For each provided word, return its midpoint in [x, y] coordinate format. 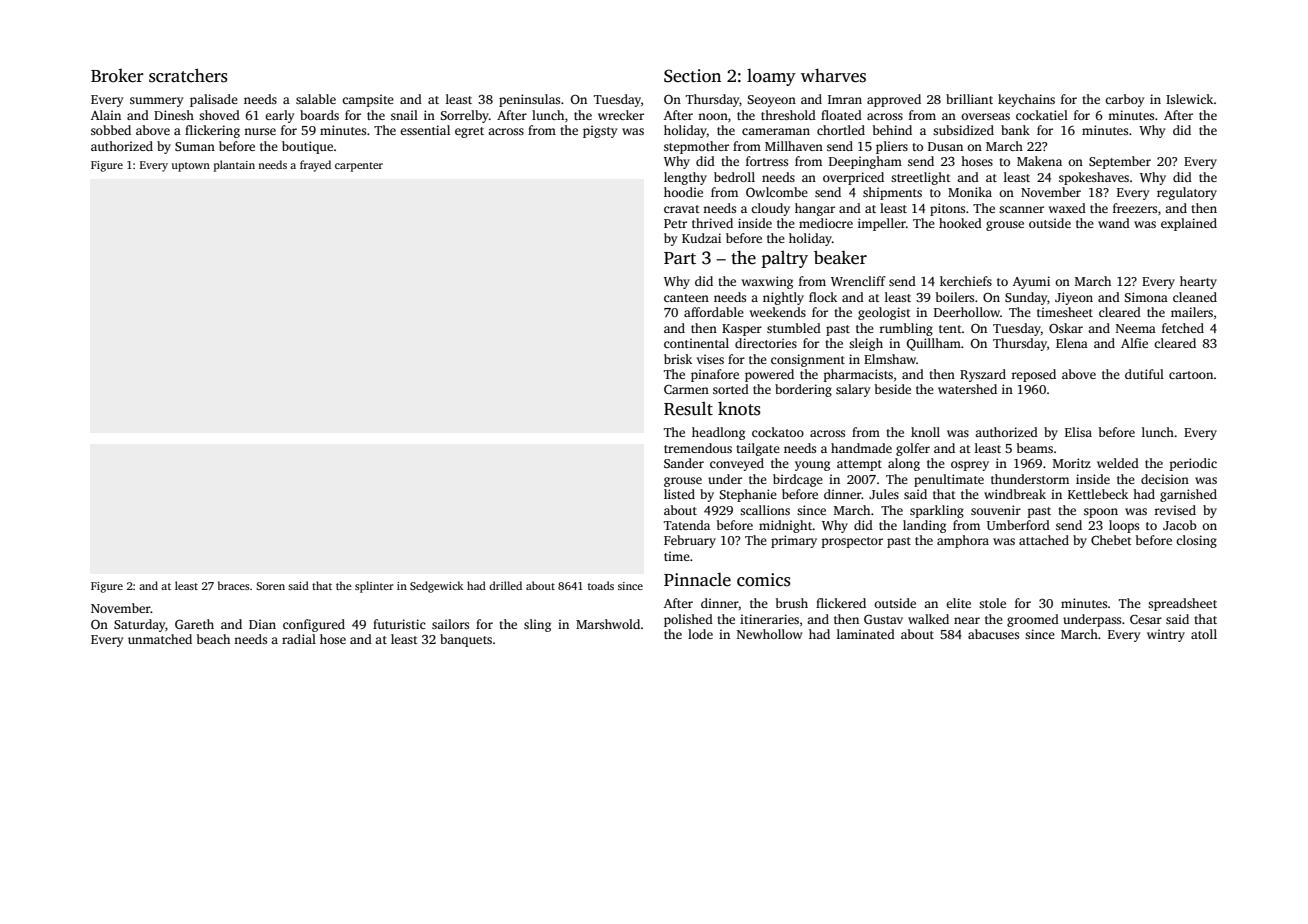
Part [680, 258]
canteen [686, 298]
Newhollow [769, 634]
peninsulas [529, 100]
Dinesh [174, 115]
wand [1114, 223]
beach [213, 639]
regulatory [1187, 193]
